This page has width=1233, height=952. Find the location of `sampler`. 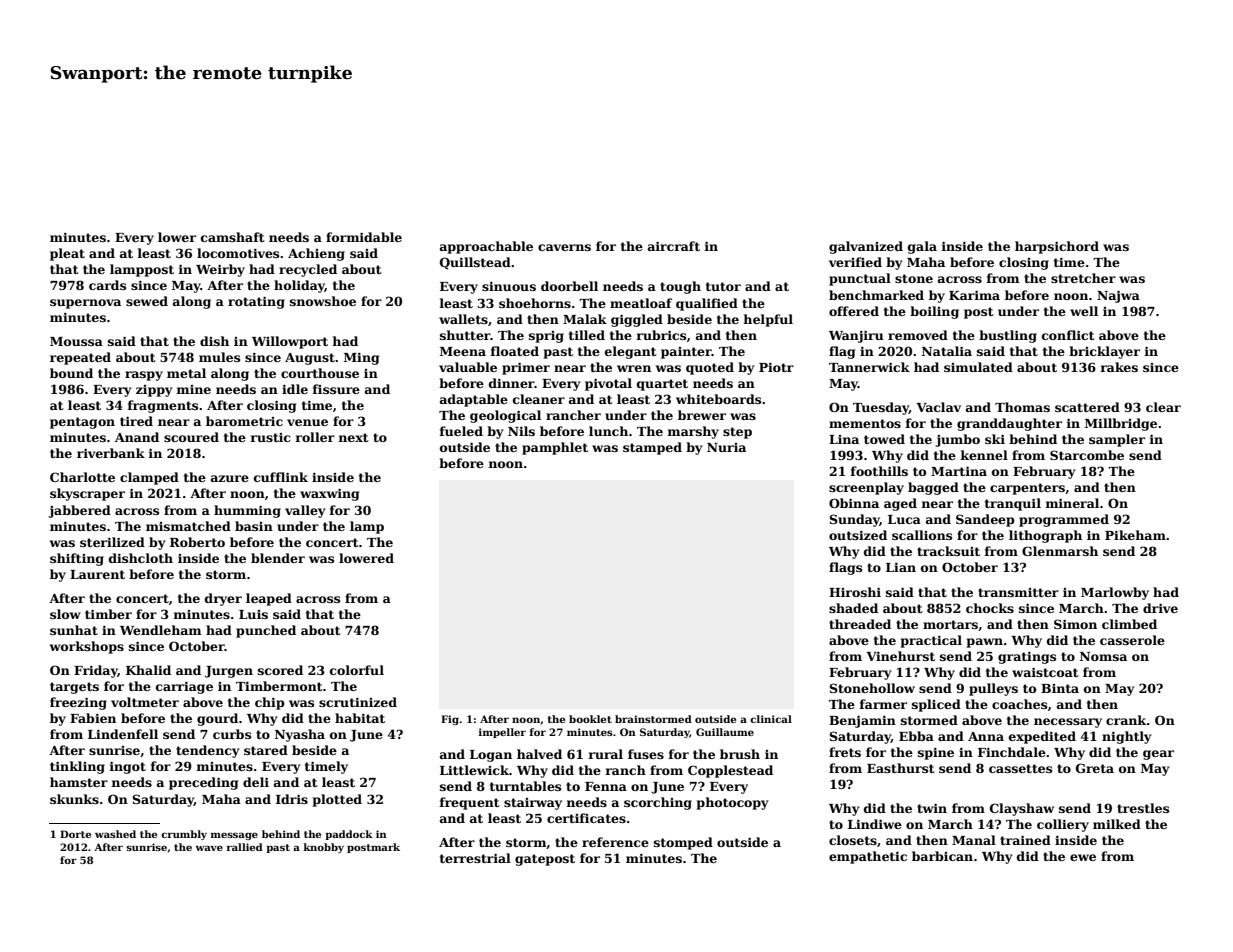

sampler is located at coordinates (1117, 440).
